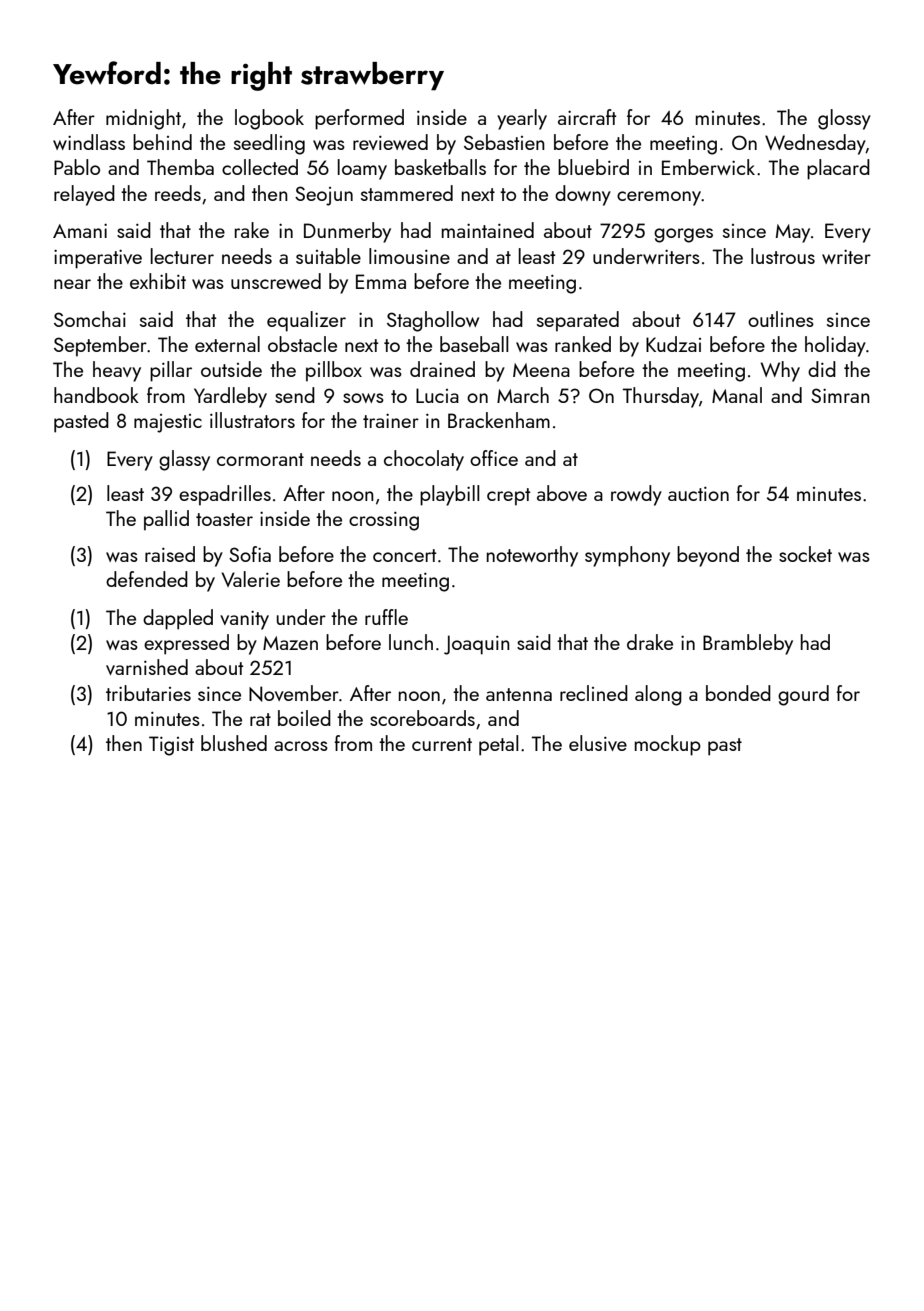  Describe the element at coordinates (147, 579) in the screenshot. I see `defended` at that location.
